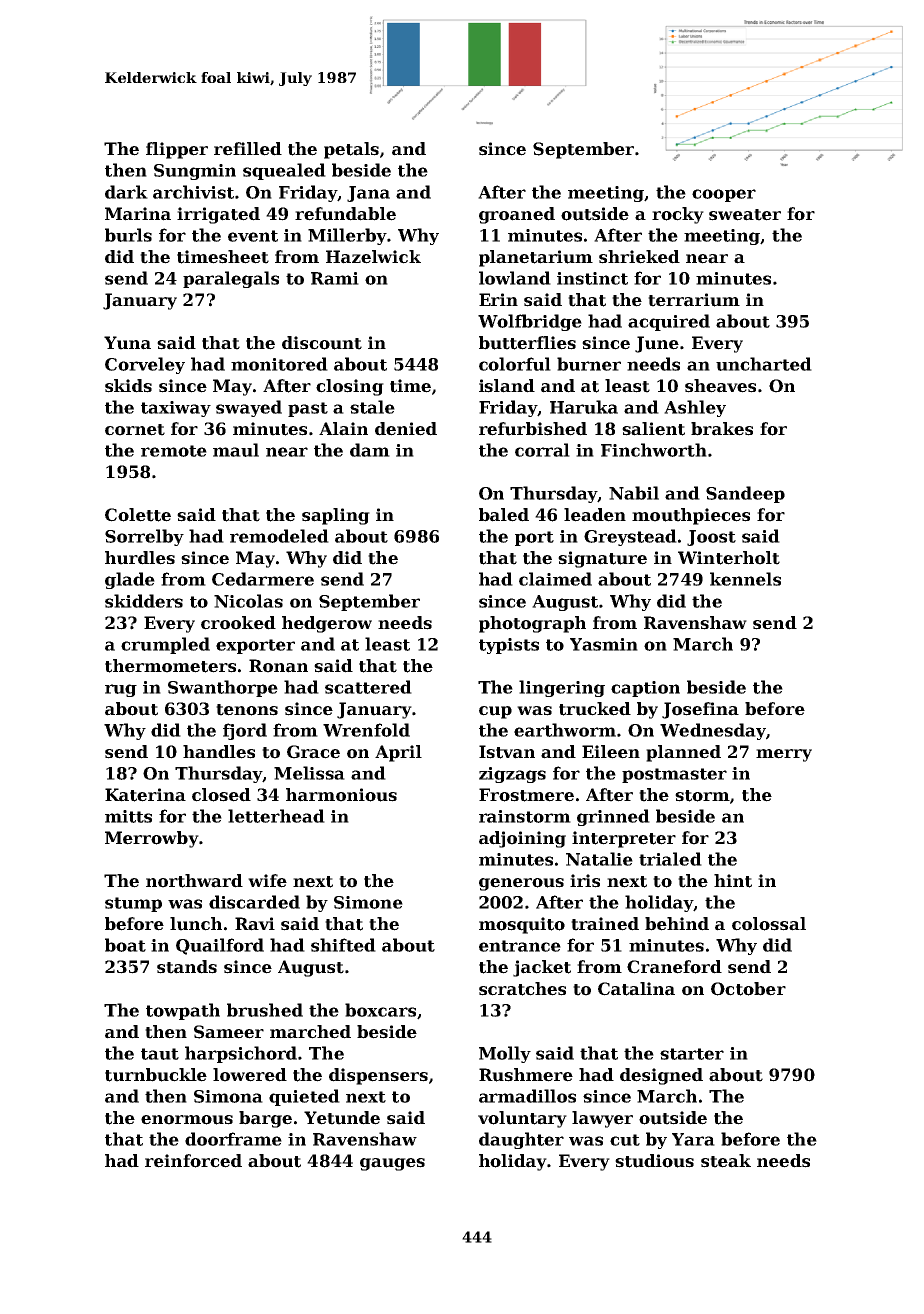 The image size is (924, 1314). What do you see at coordinates (193, 1161) in the page?
I see `reinforced` at bounding box center [193, 1161].
